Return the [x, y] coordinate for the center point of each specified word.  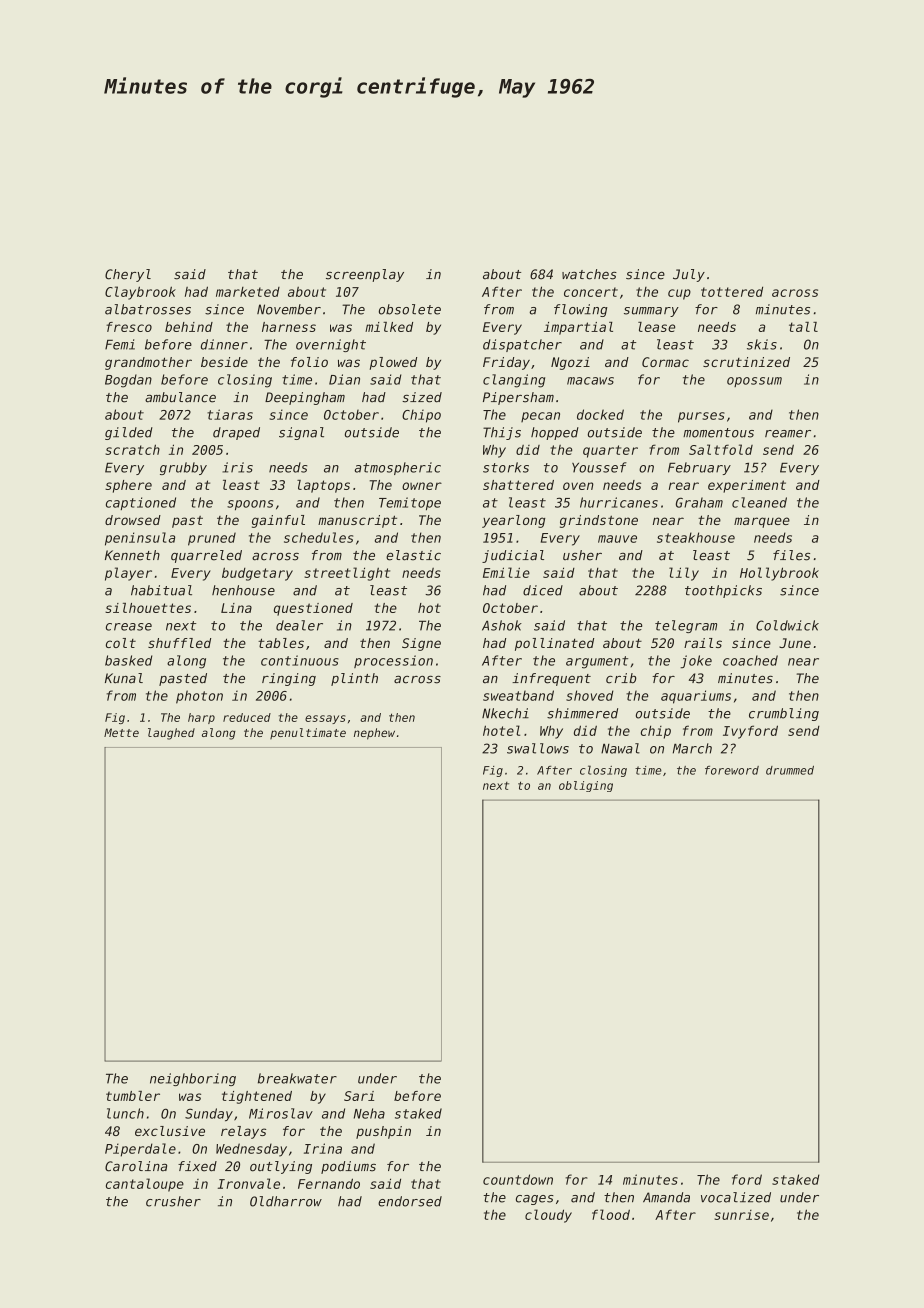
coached [750, 660]
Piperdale [140, 1150]
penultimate [308, 733]
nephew [374, 734]
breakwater [297, 1078]
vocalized [736, 1197]
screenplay [365, 275]
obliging [586, 786]
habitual [161, 590]
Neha [369, 1113]
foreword [732, 770]
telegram [686, 626]
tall [803, 327]
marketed [248, 292]
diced [543, 590]
